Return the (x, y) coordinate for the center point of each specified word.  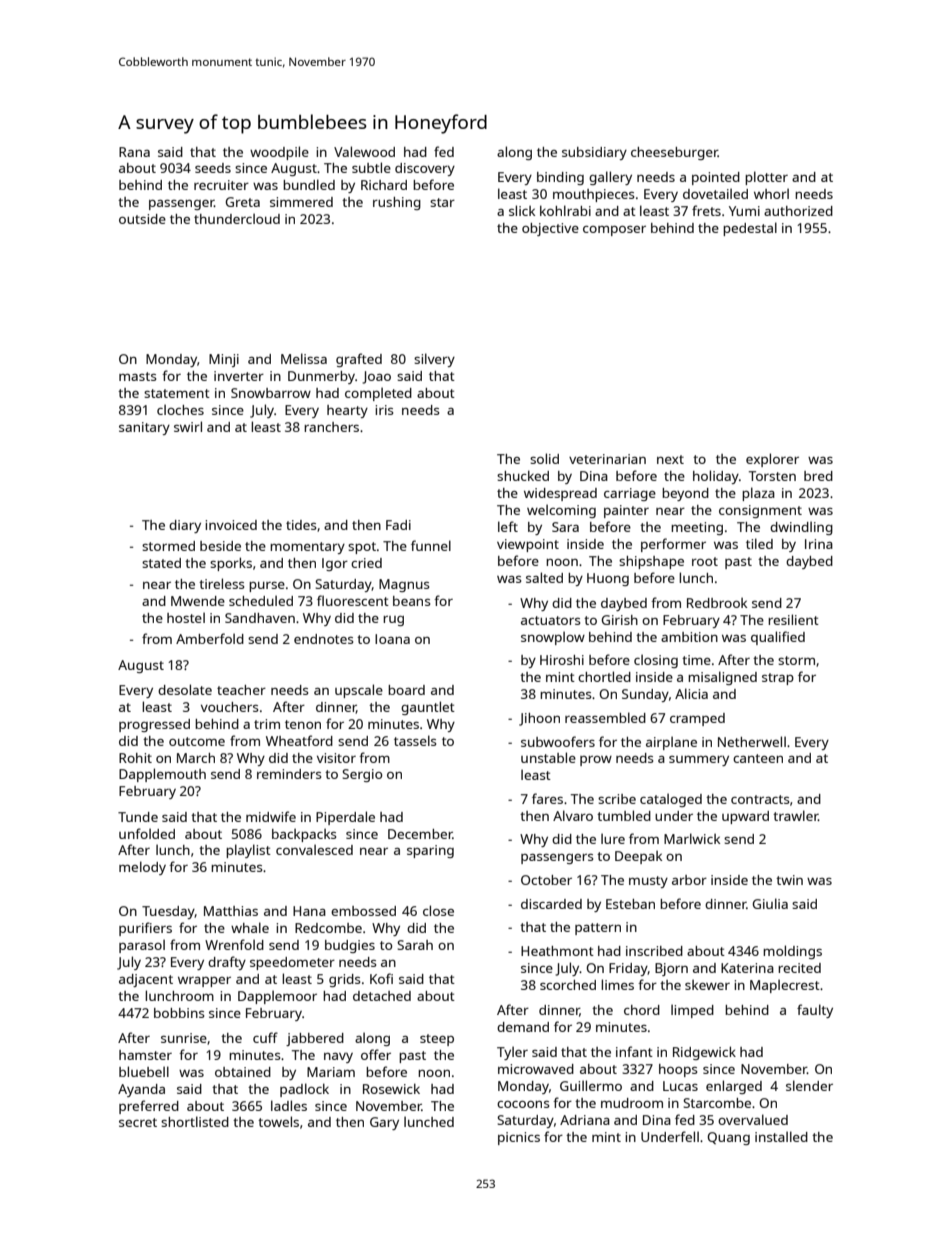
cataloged (671, 800)
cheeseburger (674, 153)
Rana (134, 152)
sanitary (144, 428)
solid (544, 458)
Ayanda (141, 1090)
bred (818, 476)
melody (142, 868)
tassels (415, 740)
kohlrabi (565, 210)
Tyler (512, 1053)
